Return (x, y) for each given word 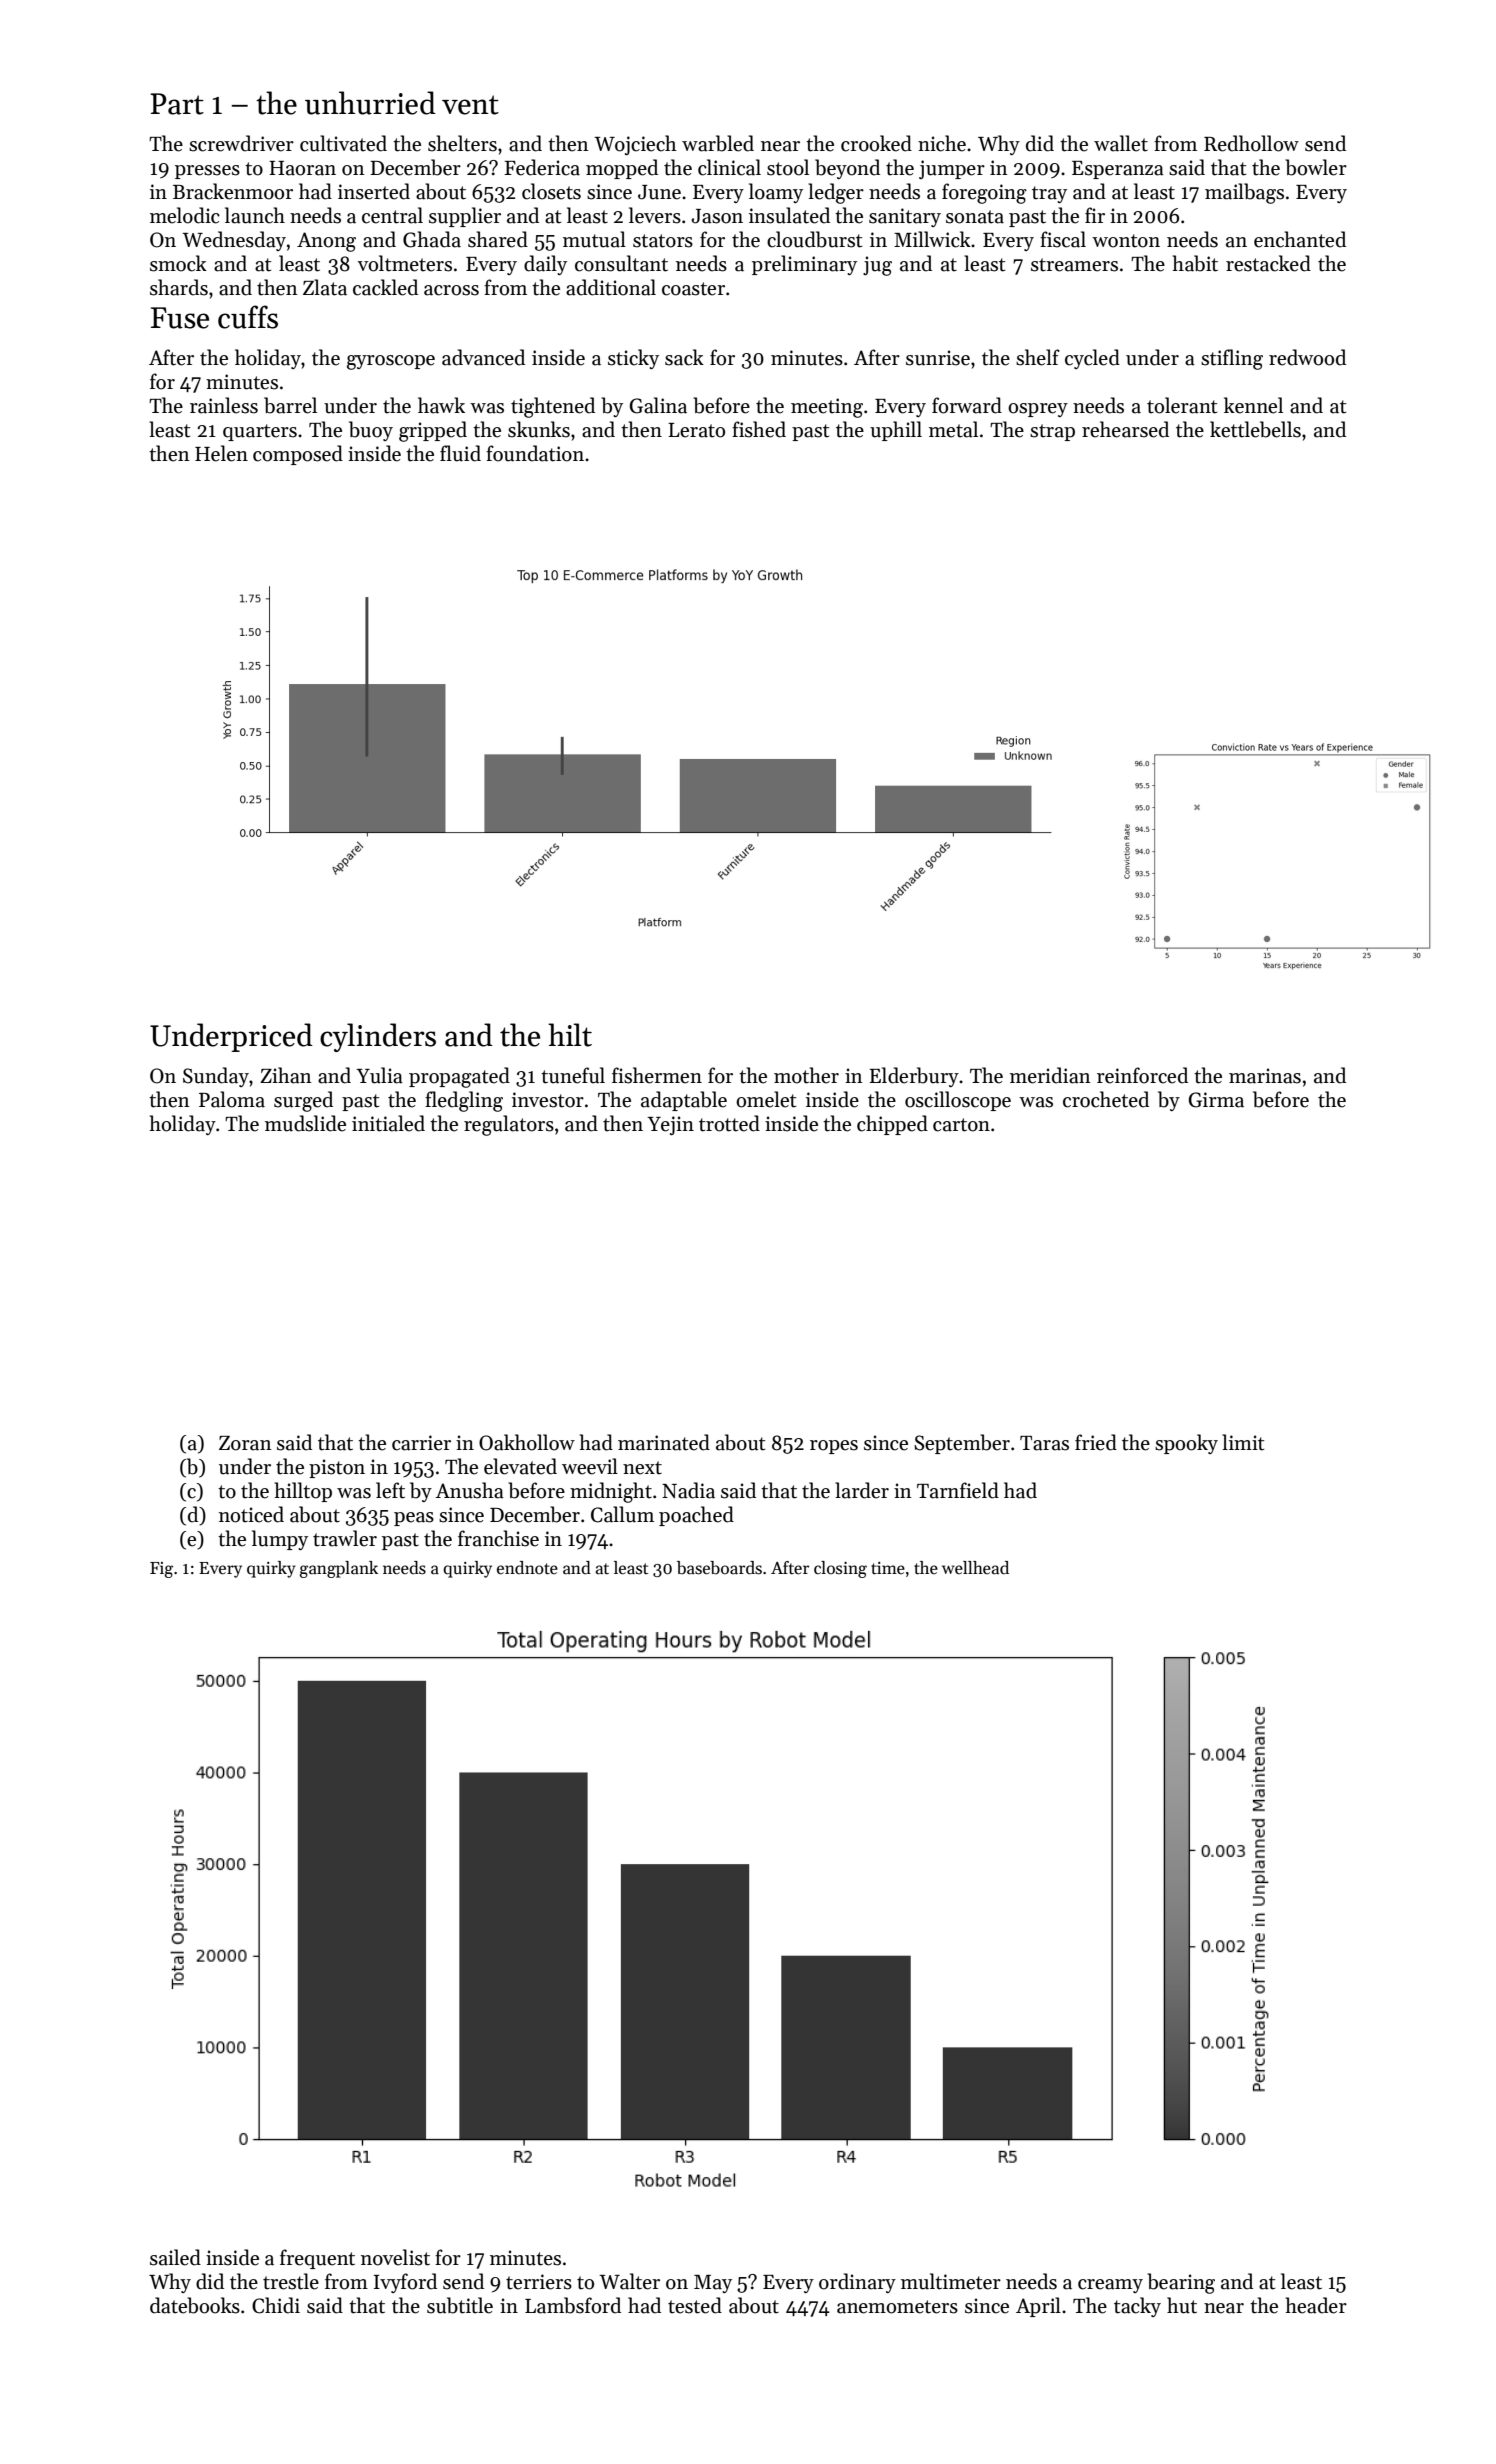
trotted (729, 1123)
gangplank (339, 1569)
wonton (1126, 241)
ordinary (857, 2283)
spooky (1186, 1444)
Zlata (325, 287)
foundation (535, 453)
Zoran (245, 1443)
